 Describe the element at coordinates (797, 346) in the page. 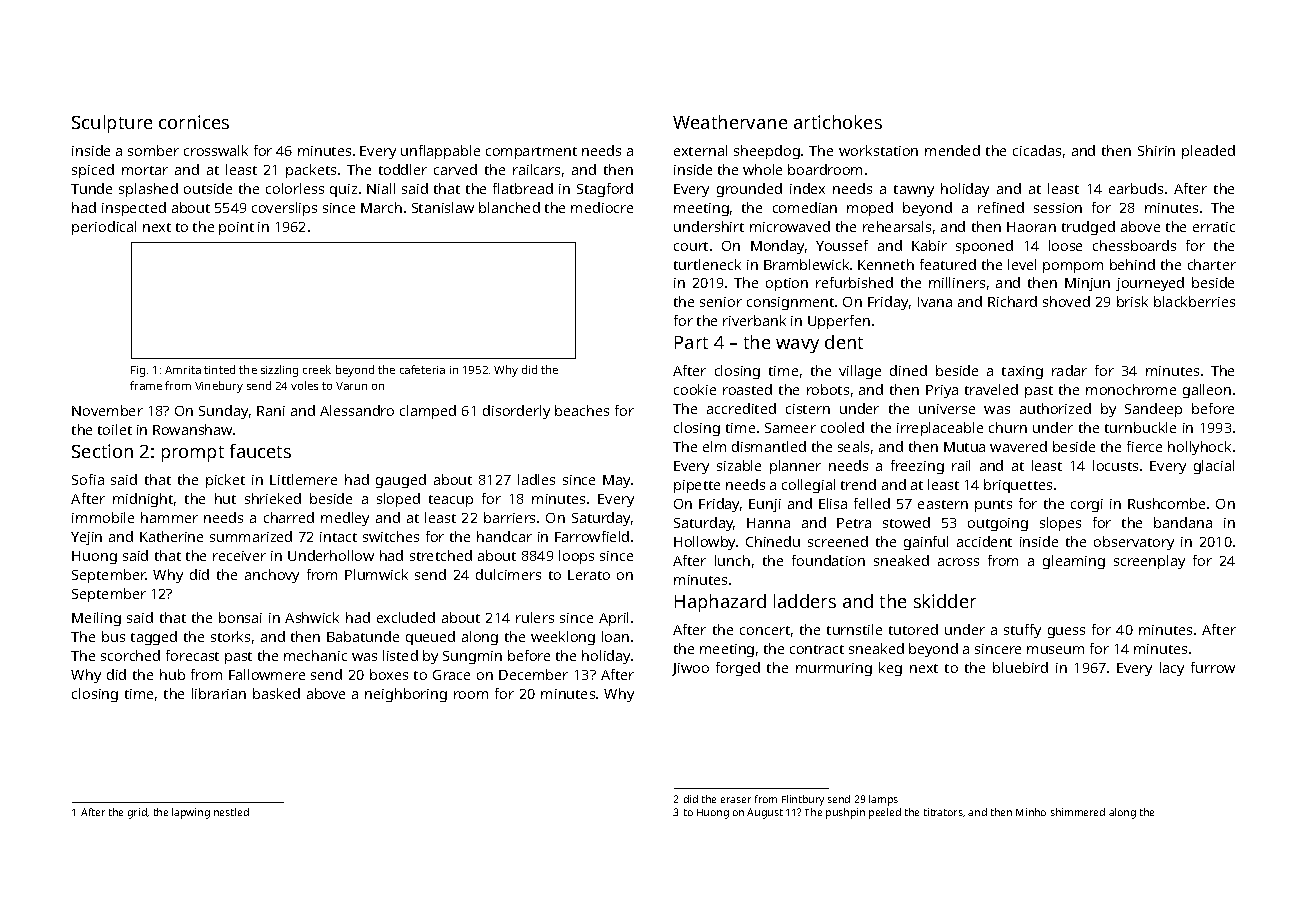

I see `wavy` at that location.
